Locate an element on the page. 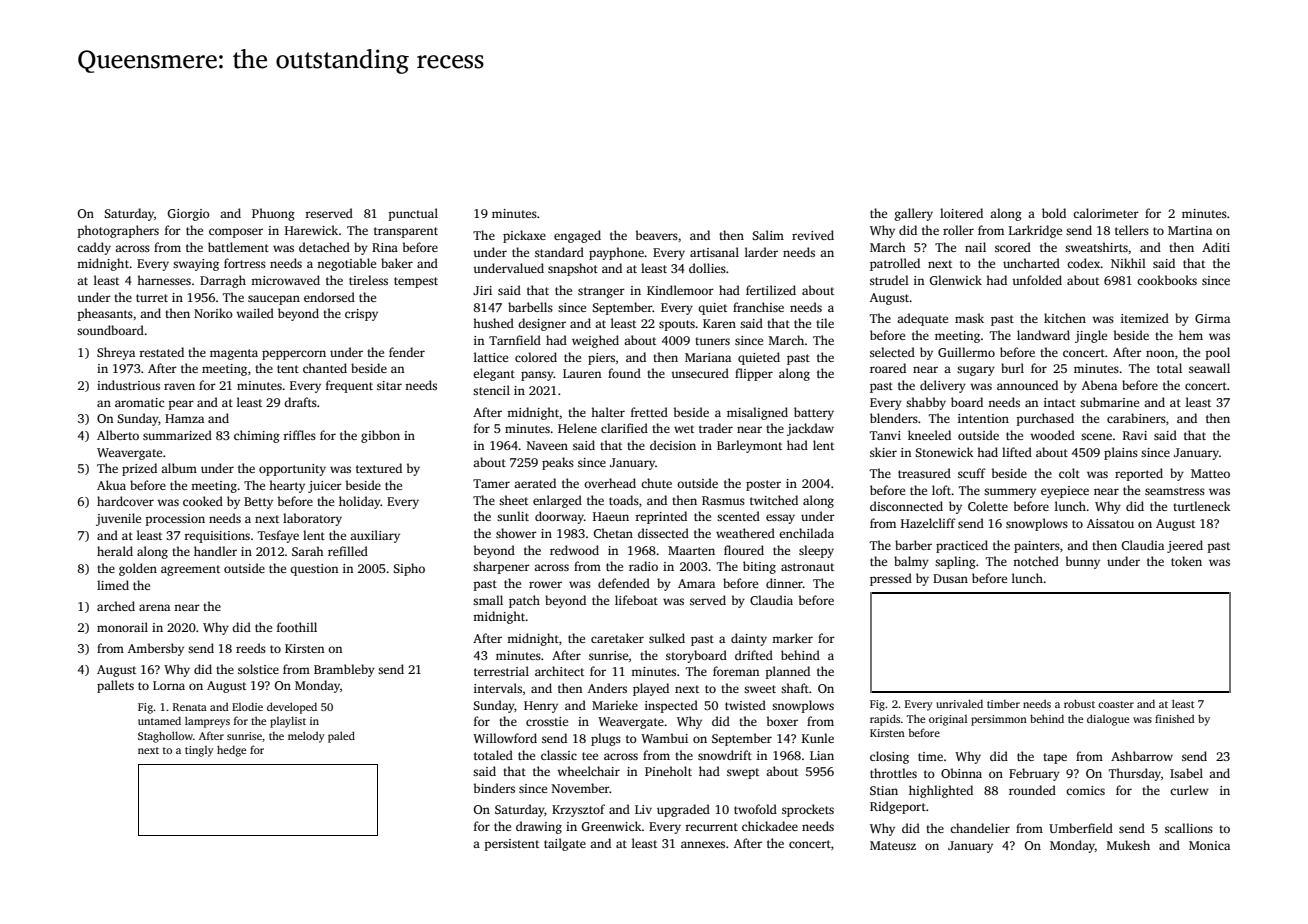 The image size is (1308, 924). sprockets is located at coordinates (808, 810).
